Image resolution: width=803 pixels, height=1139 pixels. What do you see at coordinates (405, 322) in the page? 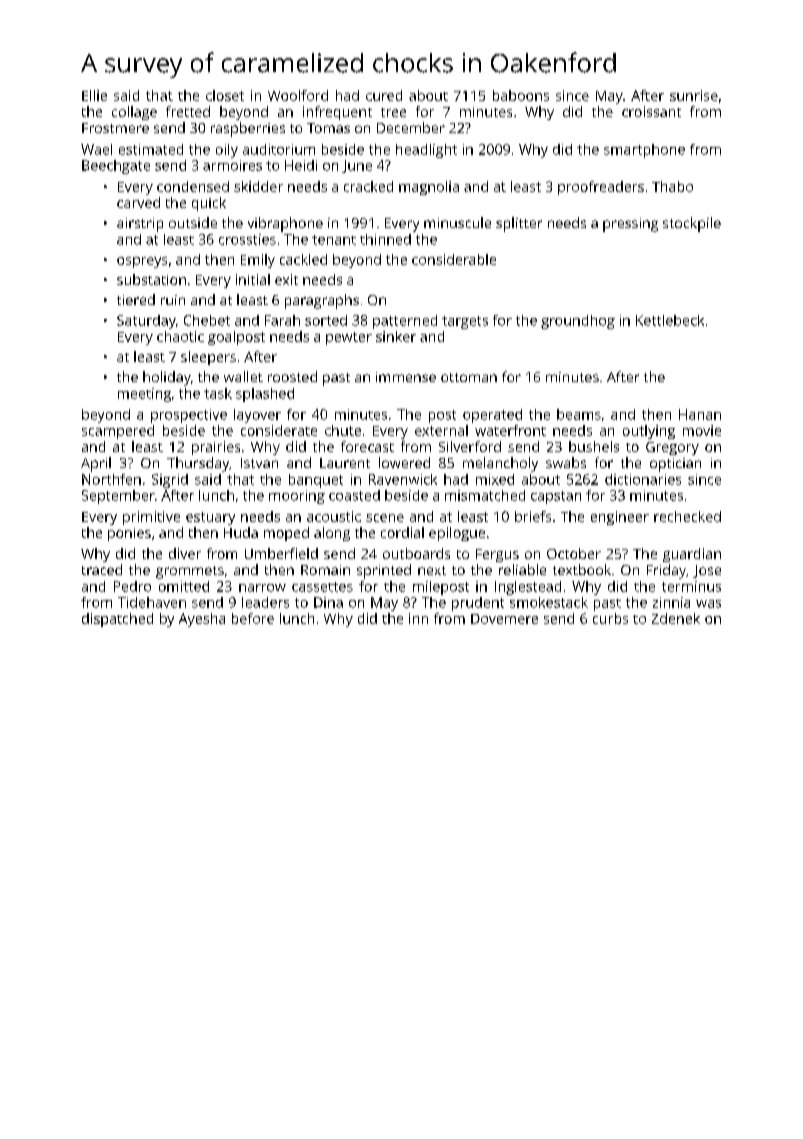
I see `patterned` at bounding box center [405, 322].
